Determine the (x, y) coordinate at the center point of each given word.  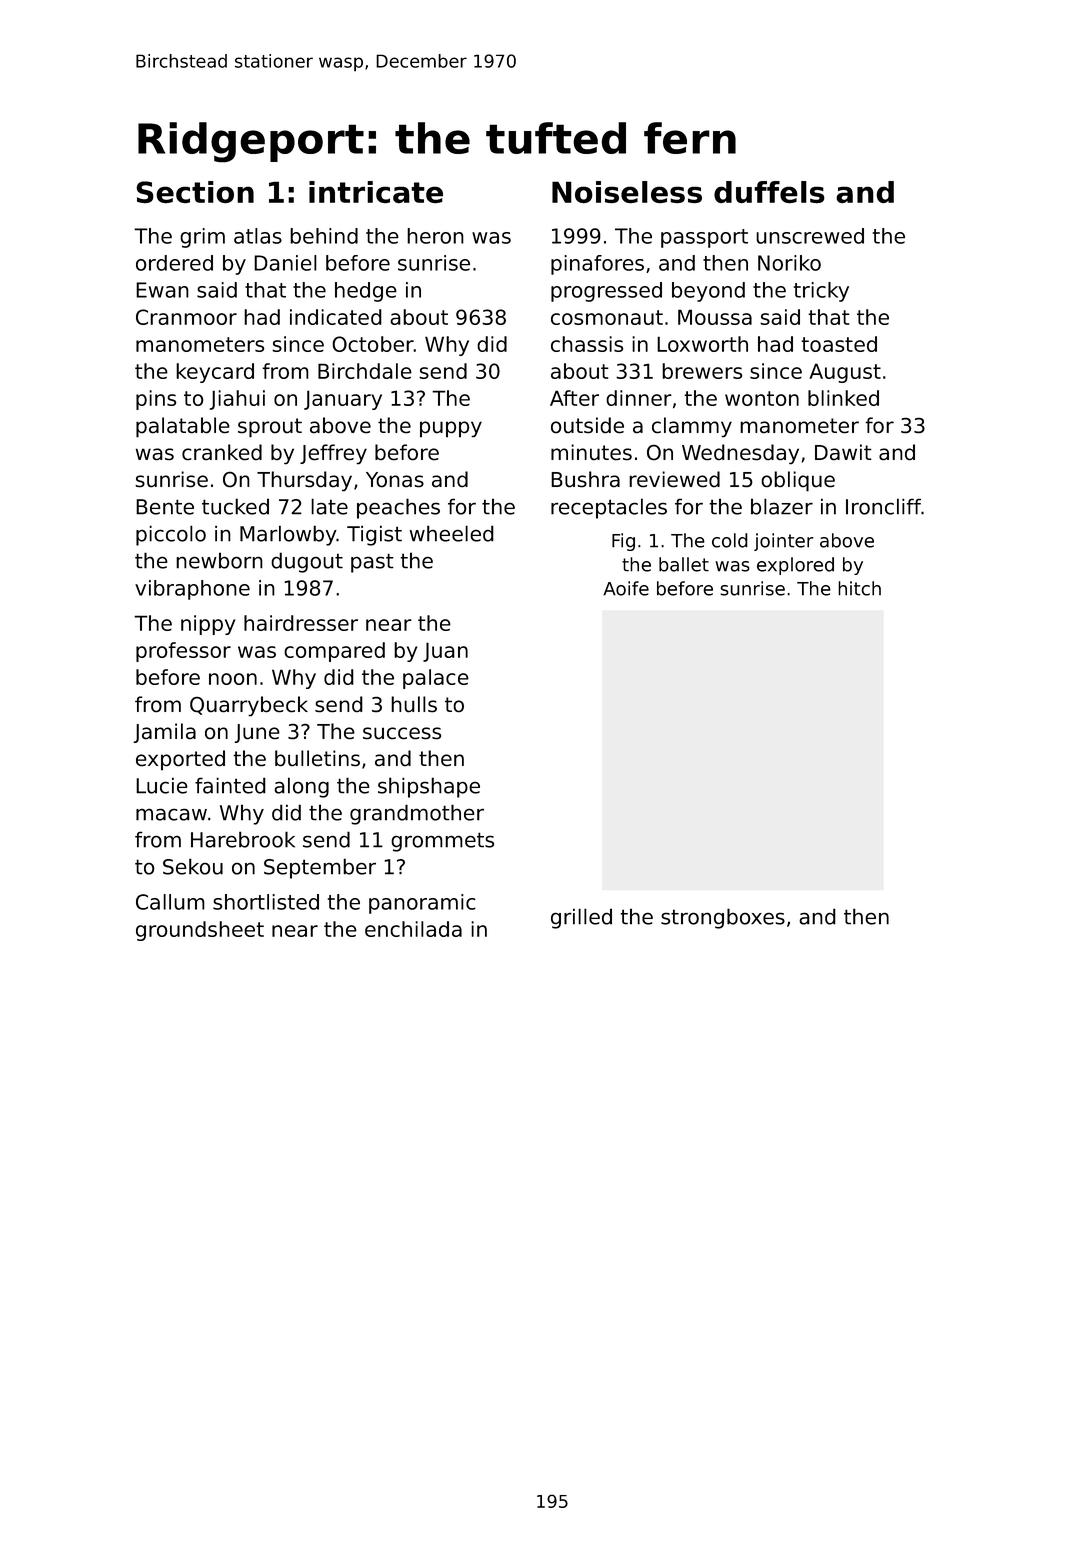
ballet (684, 564)
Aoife (626, 588)
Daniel (285, 263)
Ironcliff (883, 506)
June (257, 733)
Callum (170, 902)
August (845, 373)
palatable (183, 427)
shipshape (429, 787)
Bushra (585, 479)
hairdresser (301, 623)
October (373, 344)
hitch (859, 588)
